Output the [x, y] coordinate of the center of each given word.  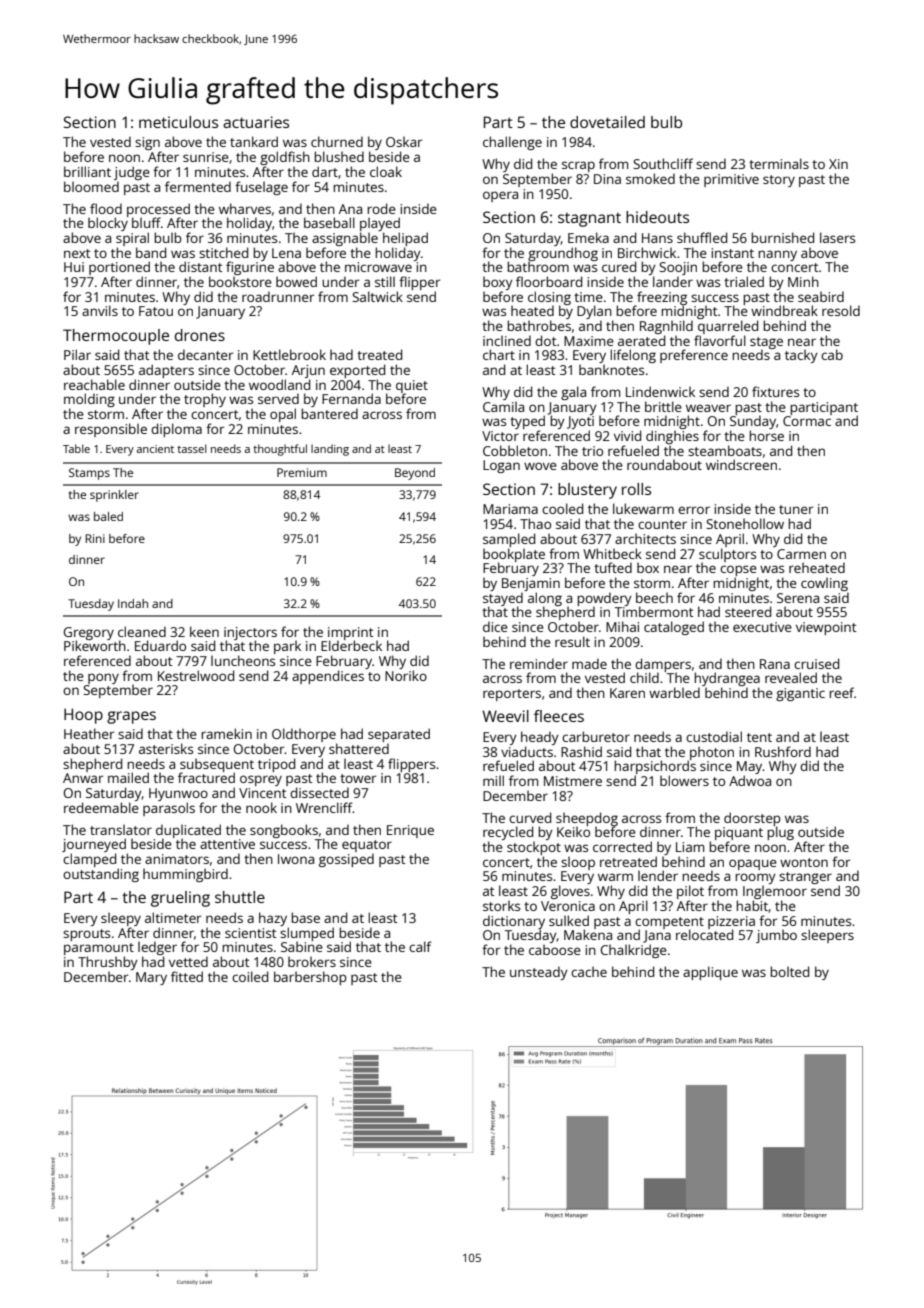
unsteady [539, 973]
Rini [95, 538]
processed [158, 210]
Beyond [415, 474]
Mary [151, 978]
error [694, 510]
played [380, 224]
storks [501, 905]
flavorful [720, 340]
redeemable [101, 807]
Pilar [77, 354]
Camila [503, 406]
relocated [704, 934]
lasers [837, 237]
